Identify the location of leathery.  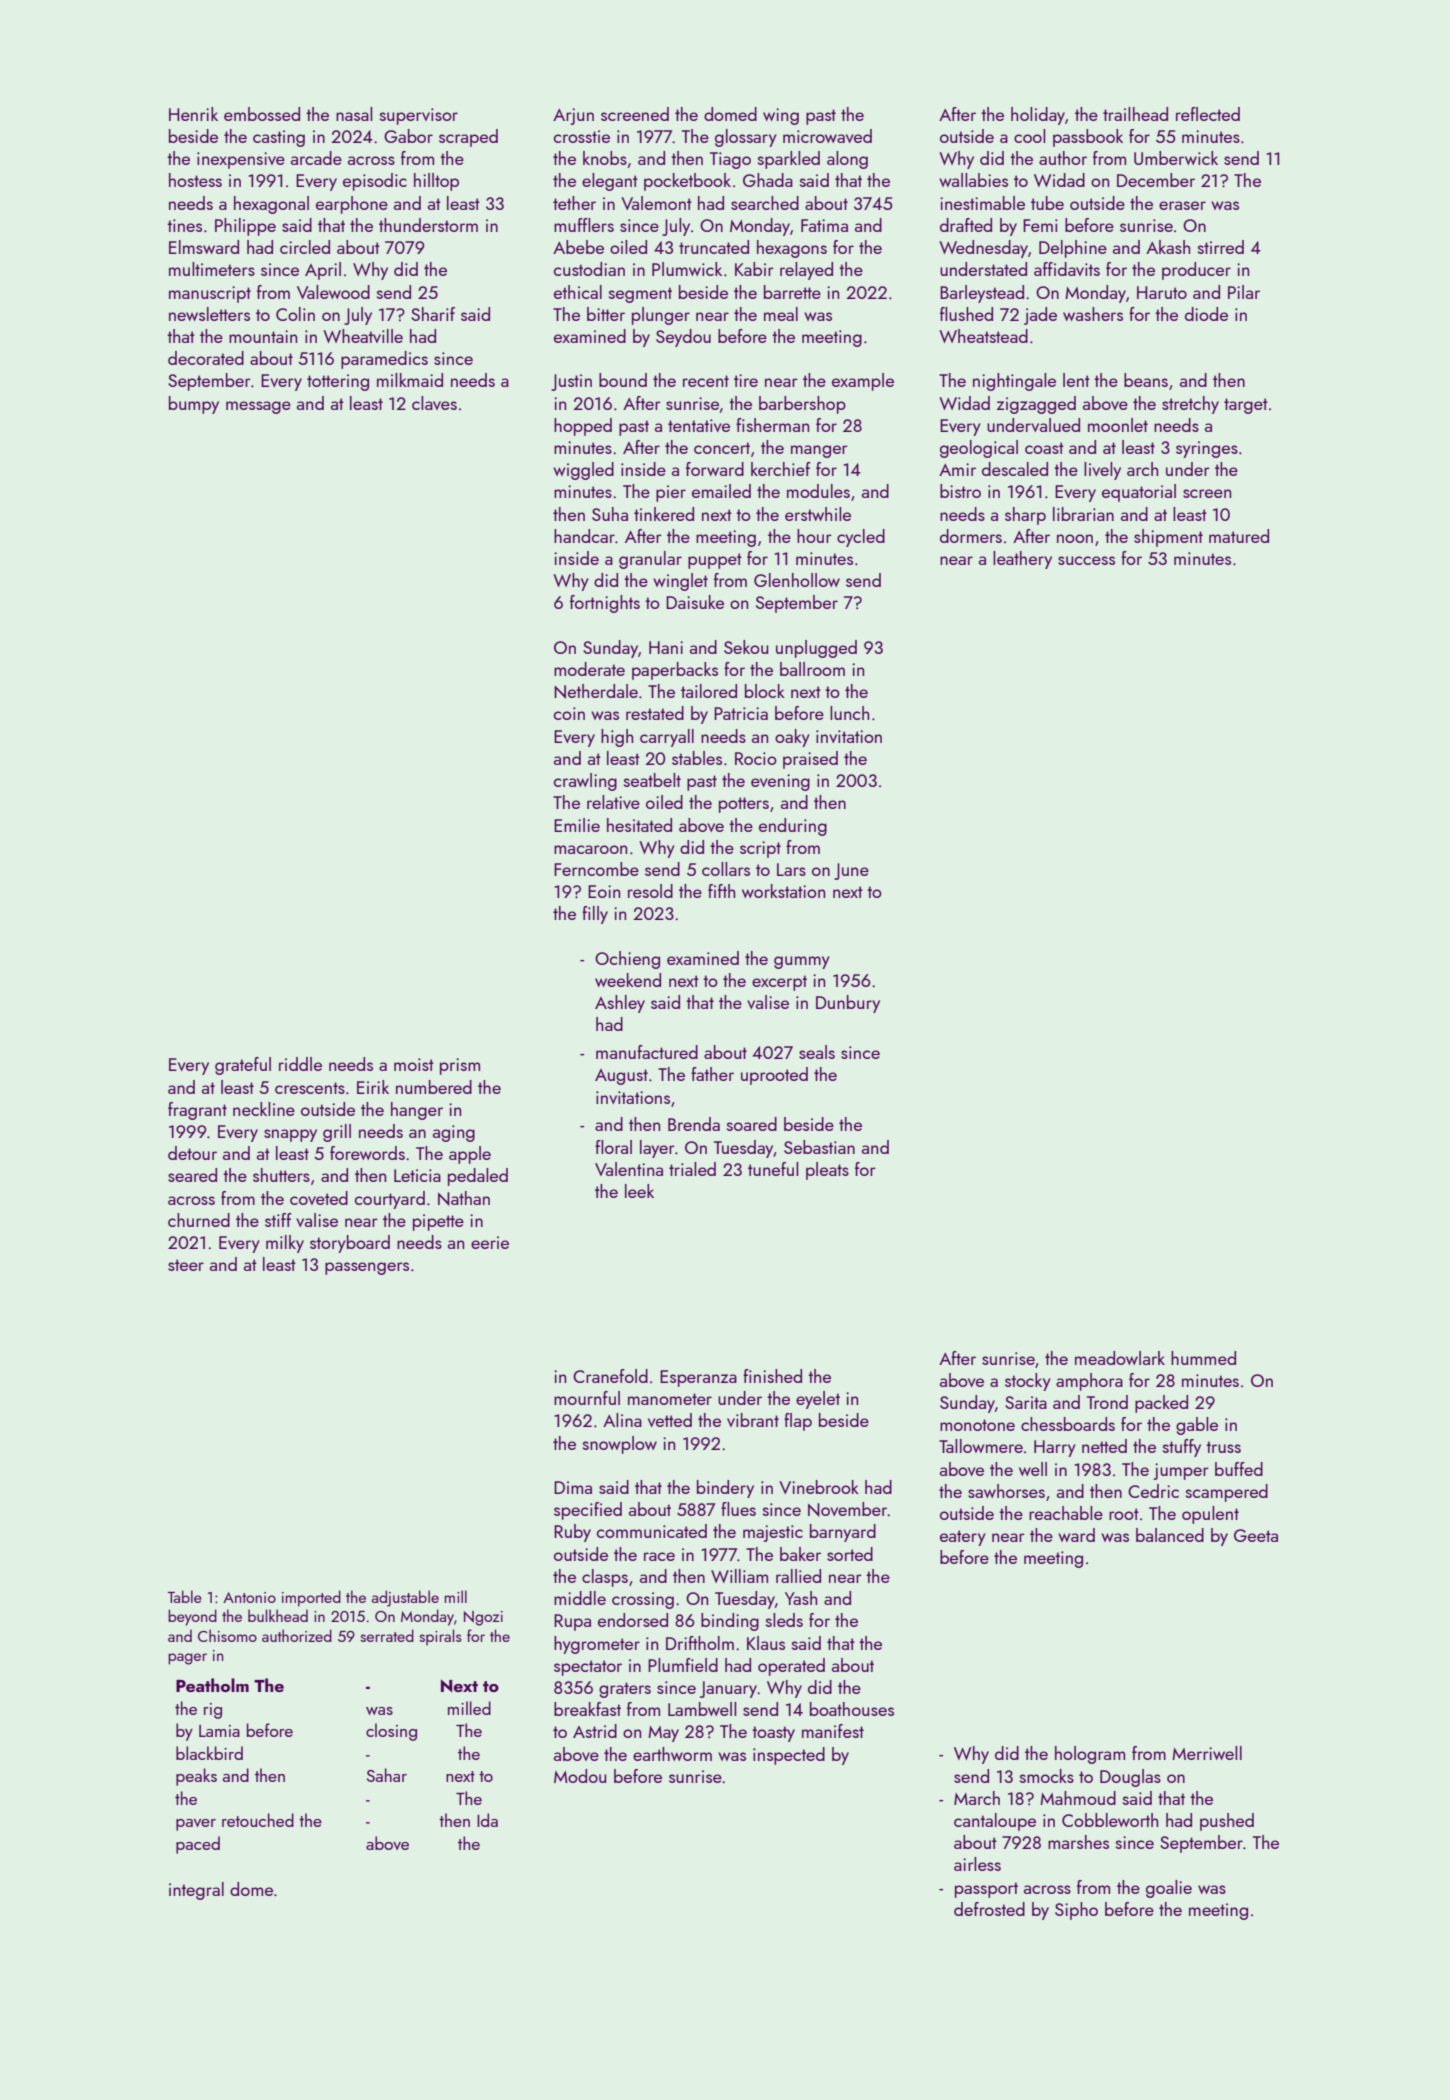
(1022, 560).
